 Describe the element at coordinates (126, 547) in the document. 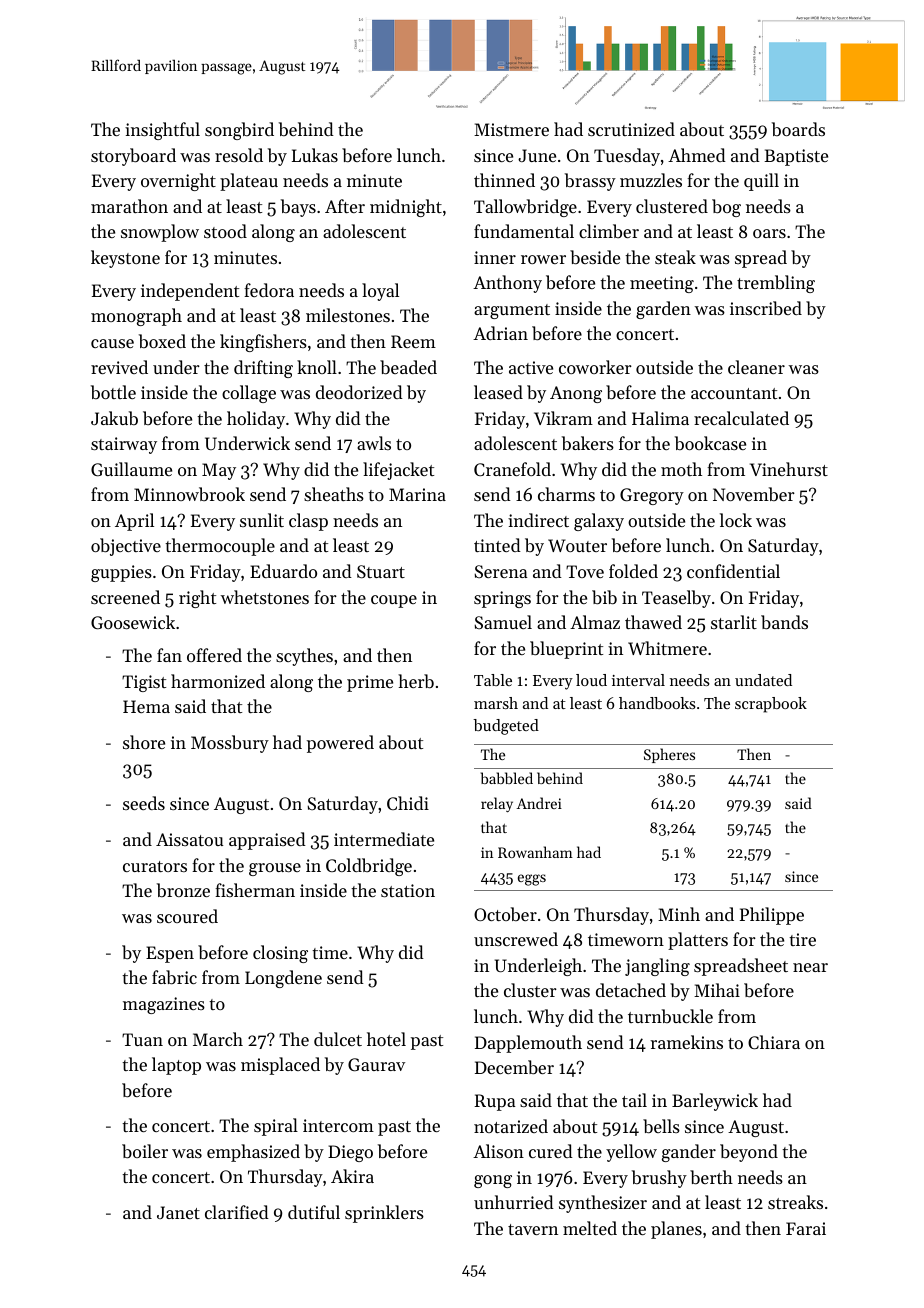

I see `objective` at that location.
